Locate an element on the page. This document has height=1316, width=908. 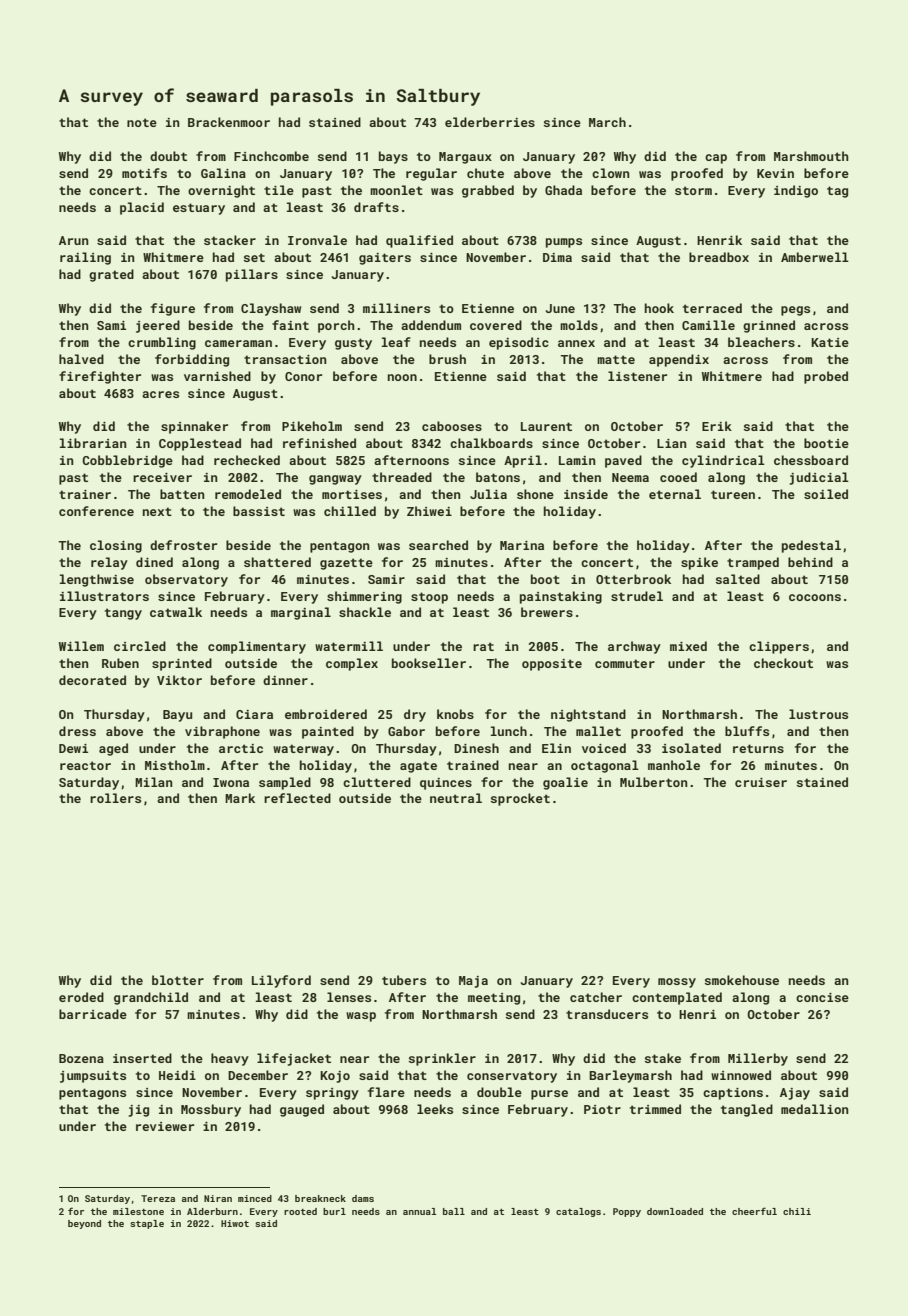
March is located at coordinates (607, 122).
